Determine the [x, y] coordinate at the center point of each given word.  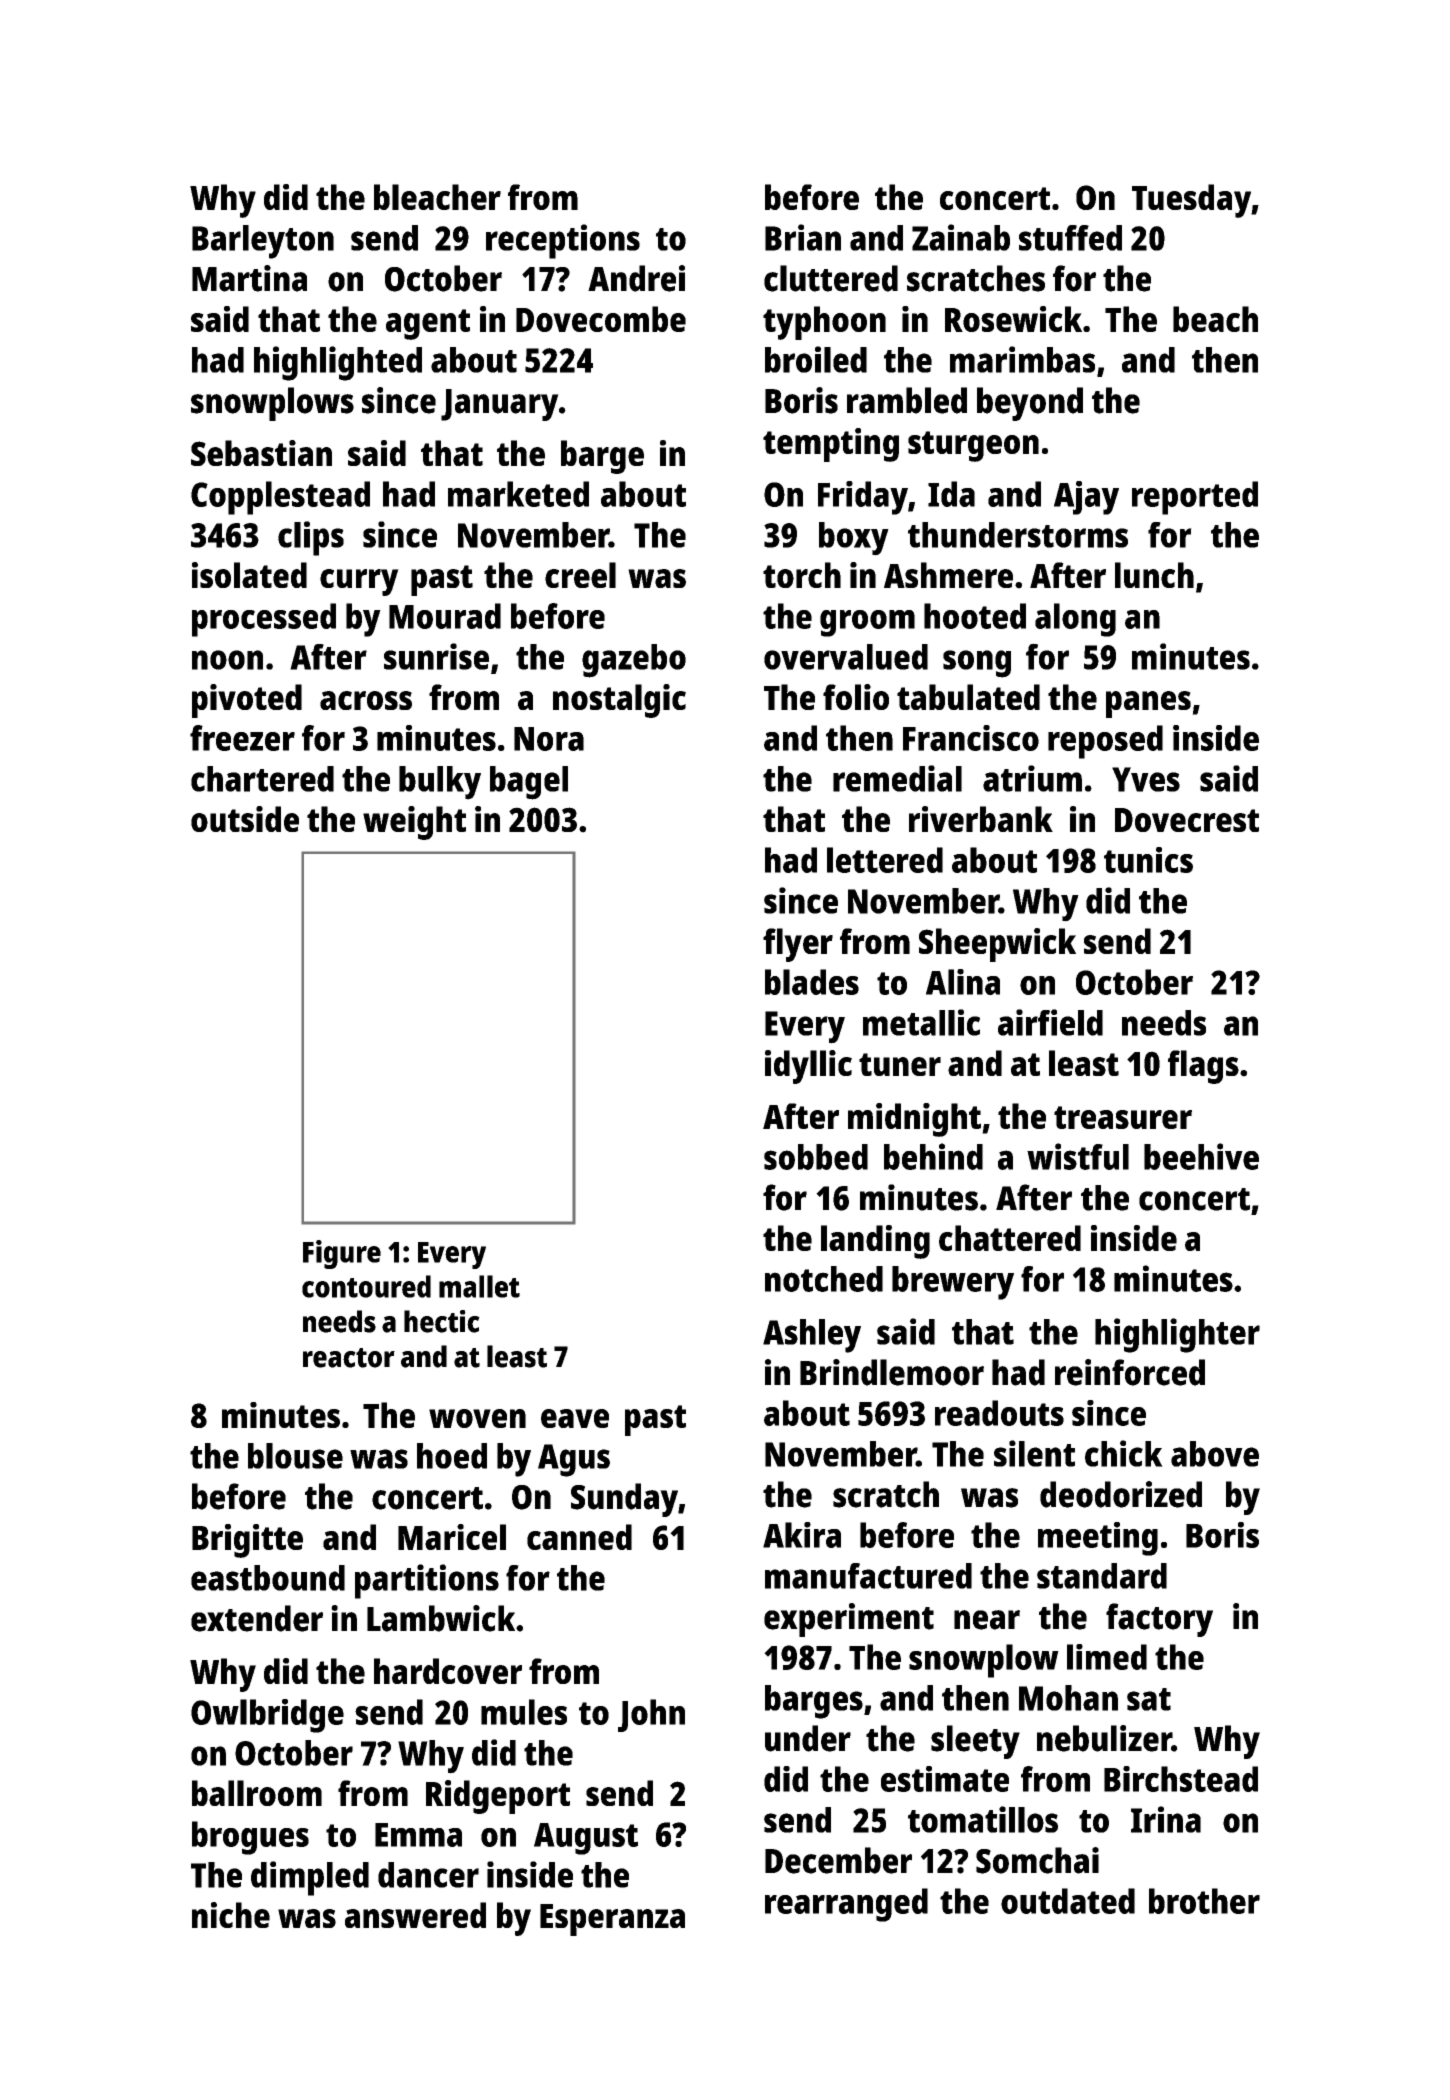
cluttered [831, 278]
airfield [1050, 1022]
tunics [1148, 860]
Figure [342, 1254]
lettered [885, 860]
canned [579, 1537]
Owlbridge [267, 1716]
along [1075, 620]
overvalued [846, 657]
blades [812, 982]
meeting [1098, 1539]
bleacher [437, 197]
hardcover [448, 1671]
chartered [262, 779]
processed [264, 620]
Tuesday [1191, 201]
